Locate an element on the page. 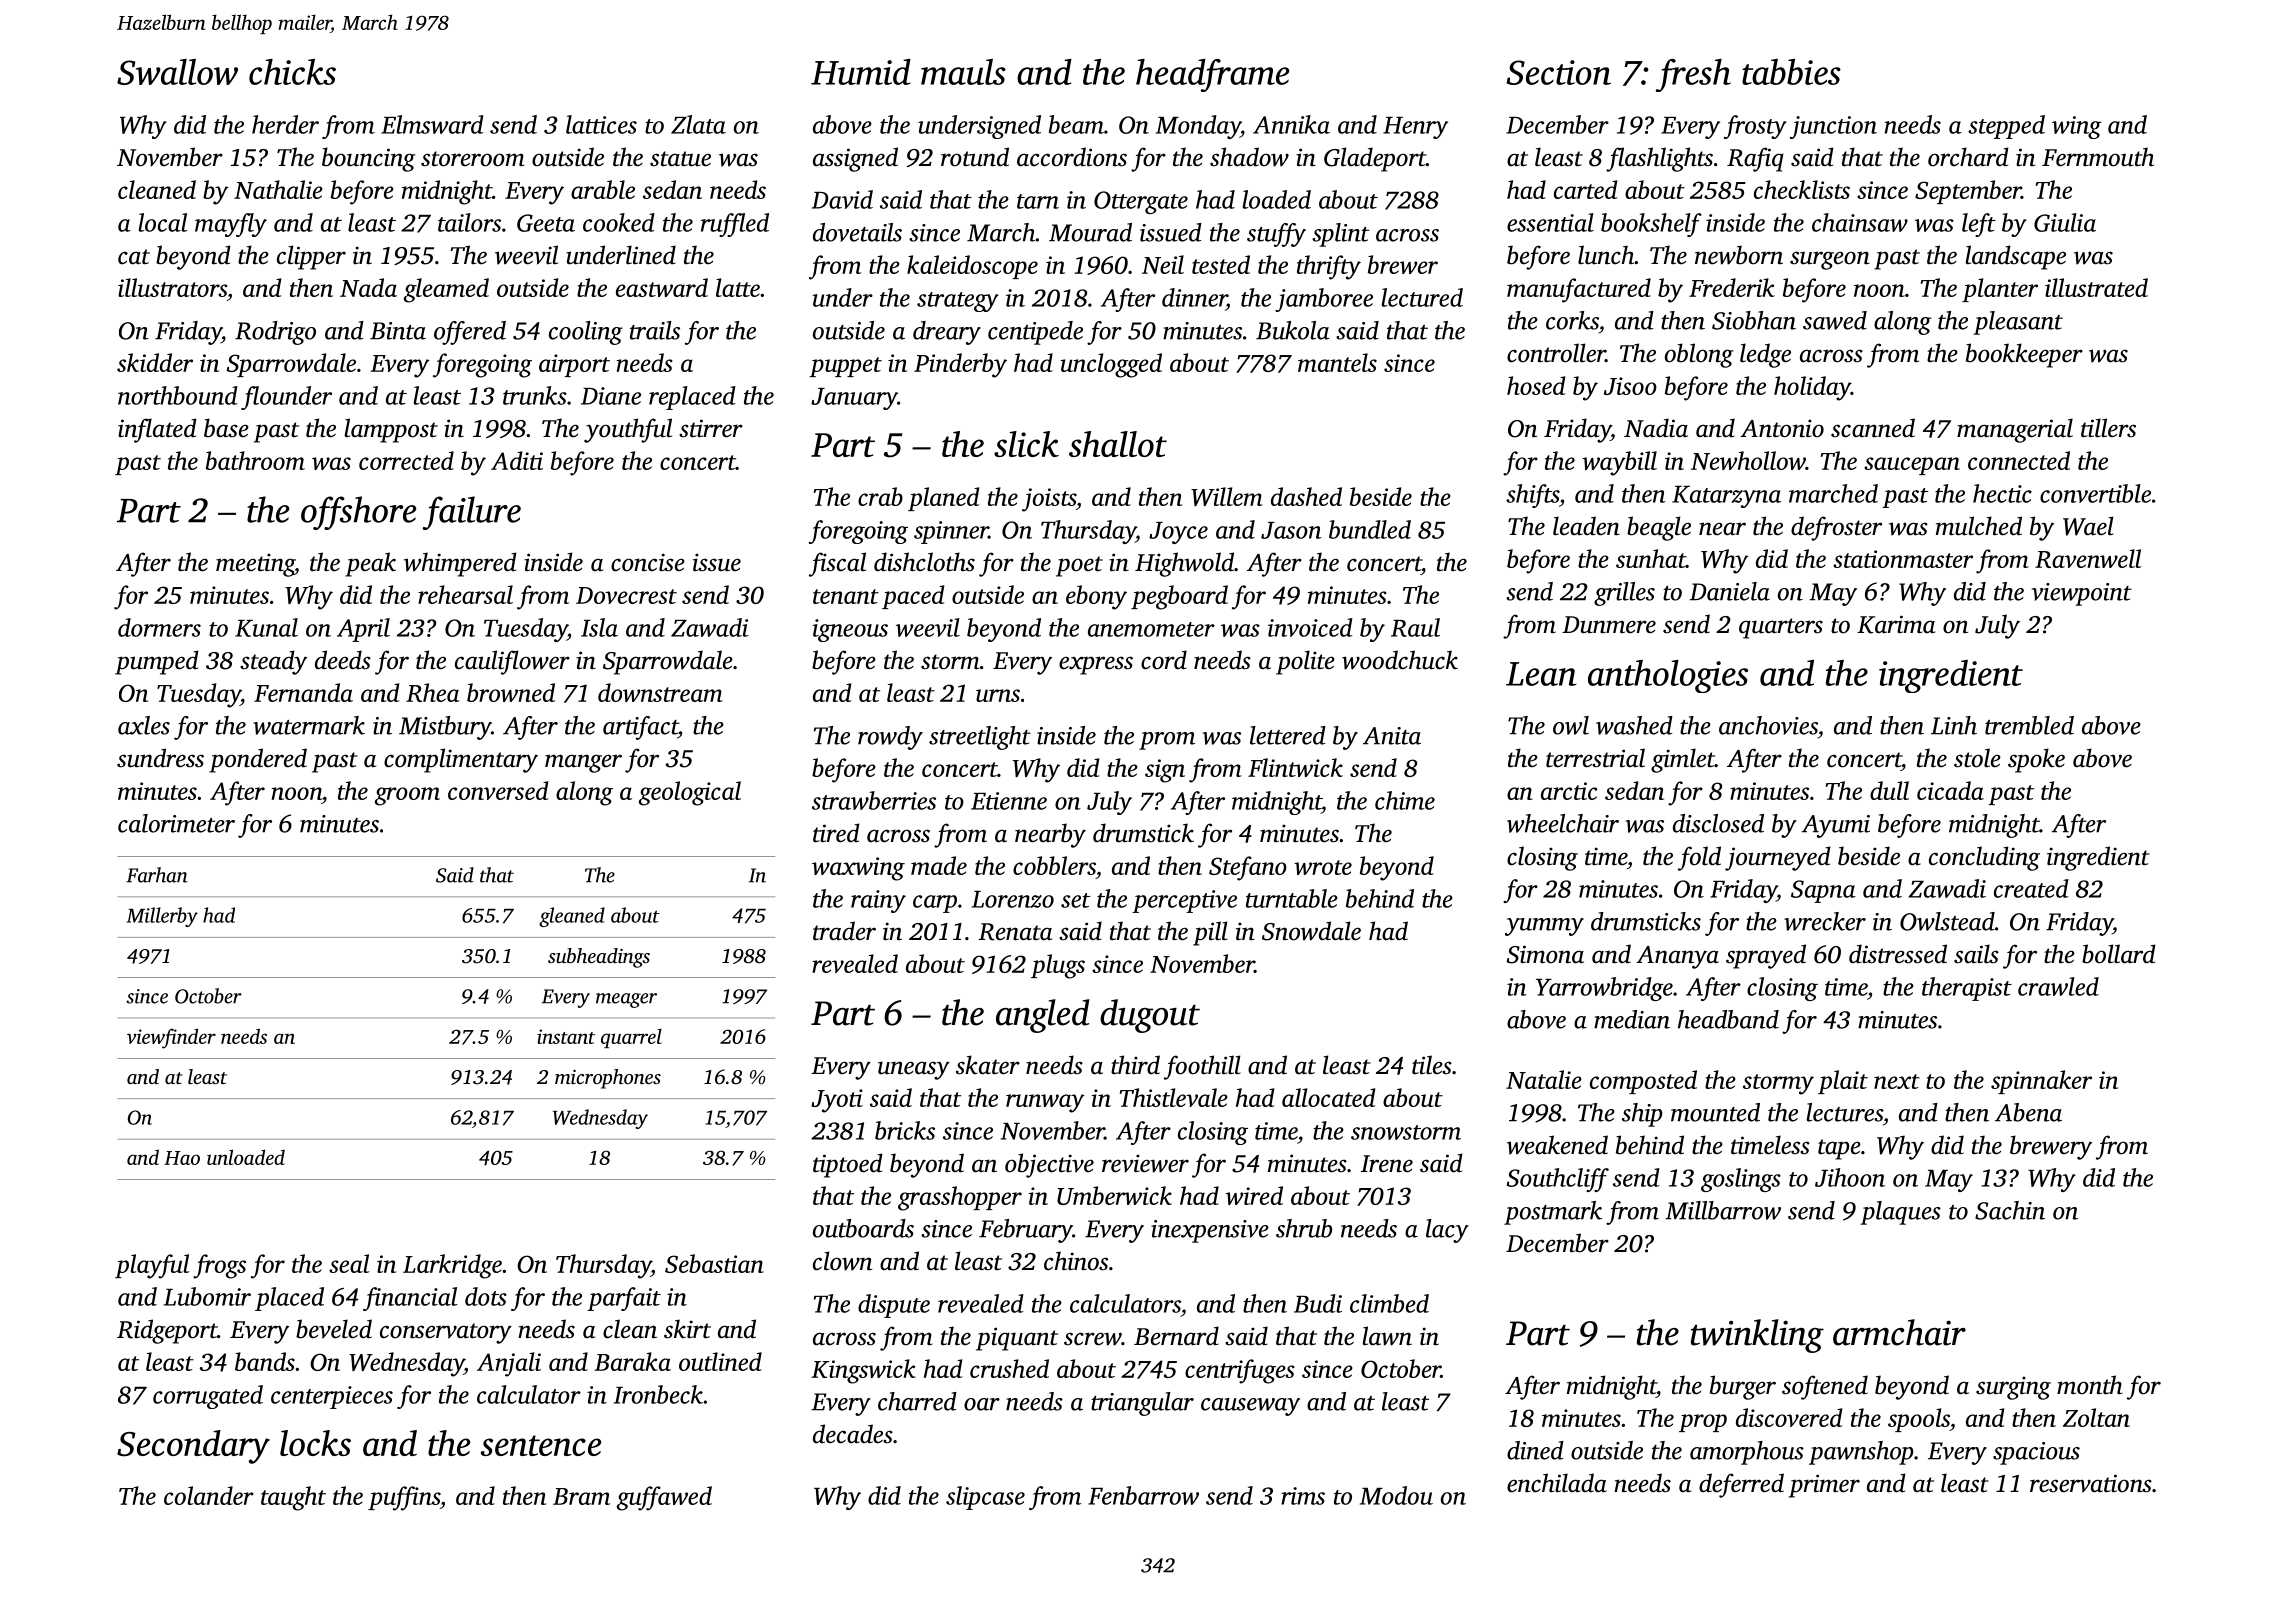 The image size is (2282, 1614). triangular is located at coordinates (1142, 1404).
